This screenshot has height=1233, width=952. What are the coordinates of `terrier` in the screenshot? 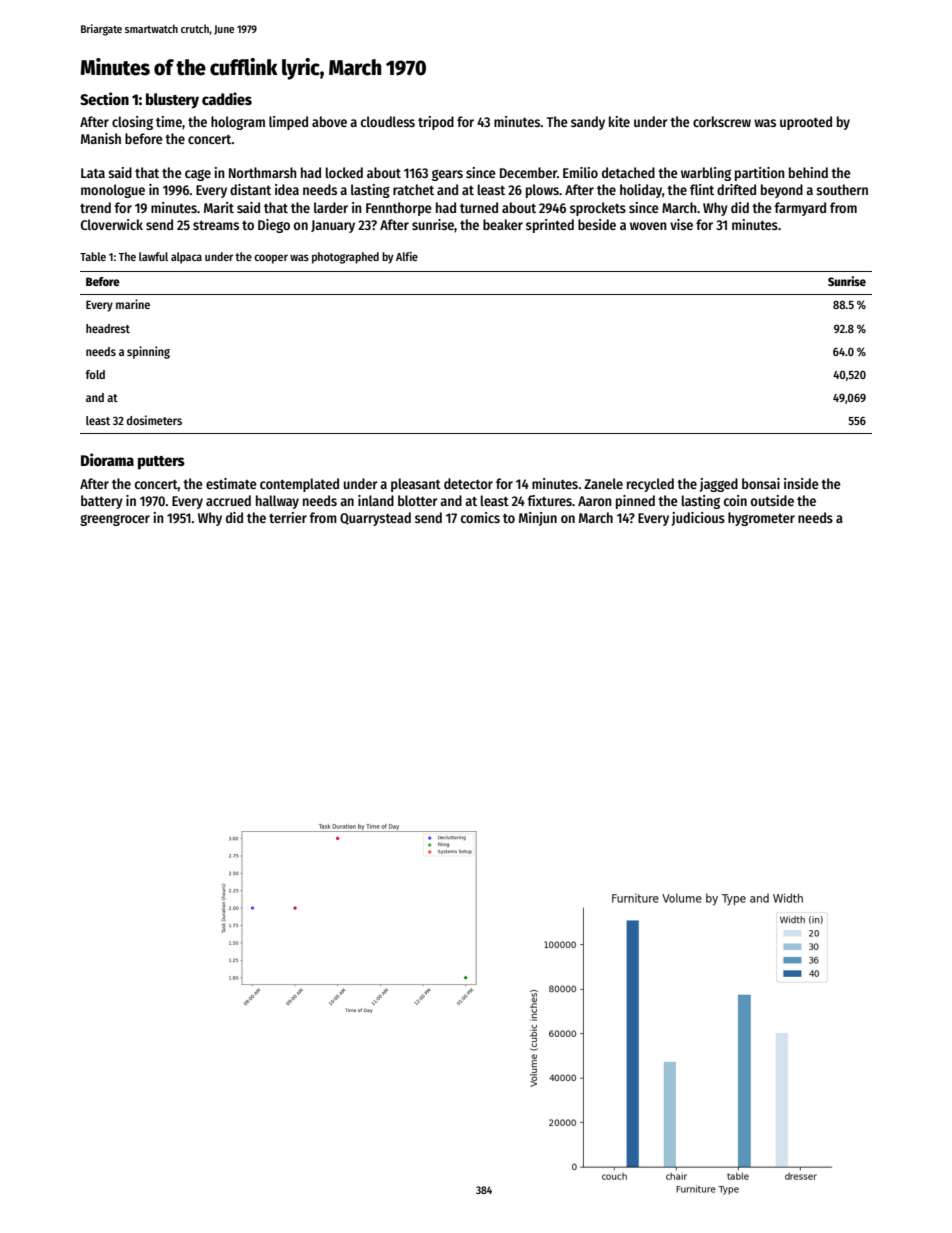 It's located at (288, 517).
